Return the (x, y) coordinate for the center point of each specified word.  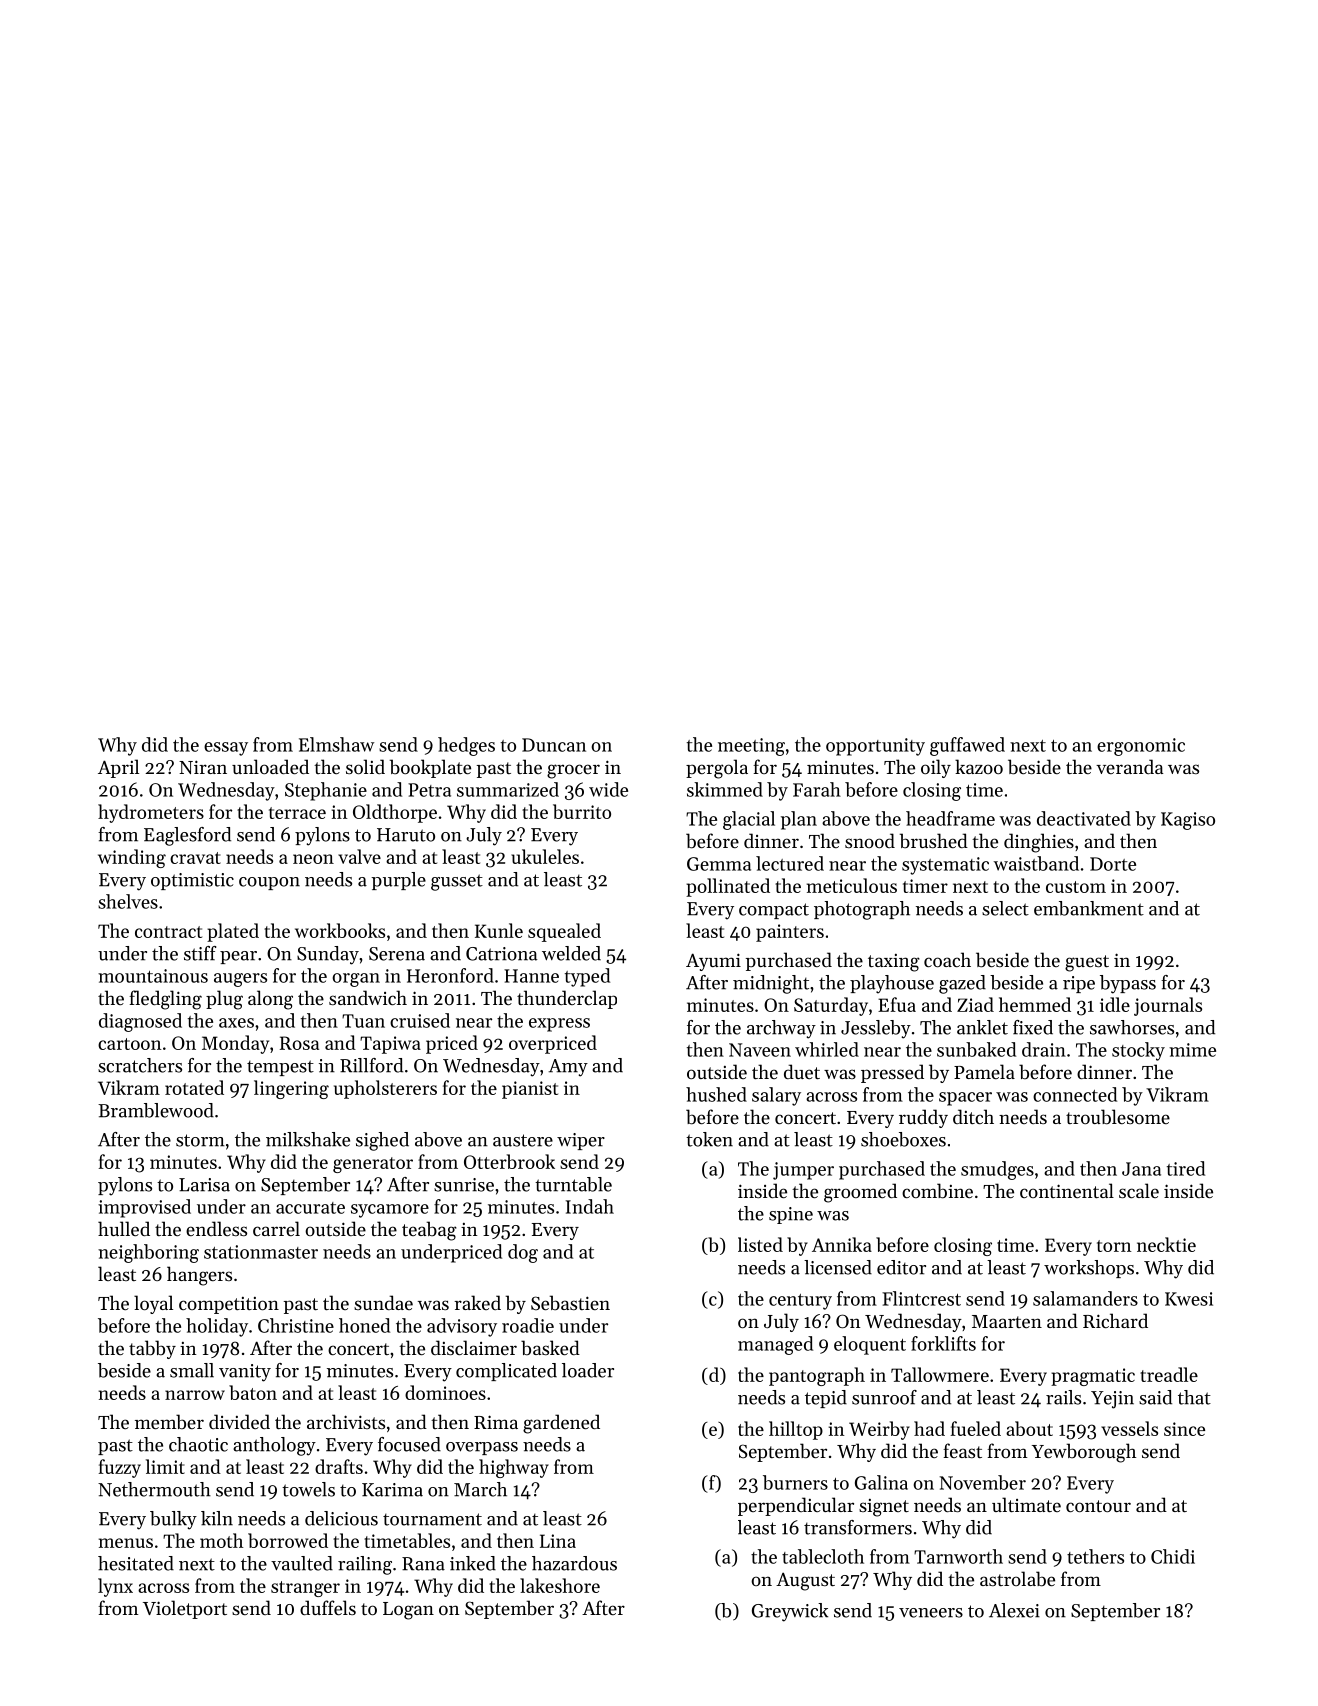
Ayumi (713, 962)
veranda (1129, 766)
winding (132, 858)
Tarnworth (958, 1556)
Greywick (790, 1612)
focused (409, 1444)
